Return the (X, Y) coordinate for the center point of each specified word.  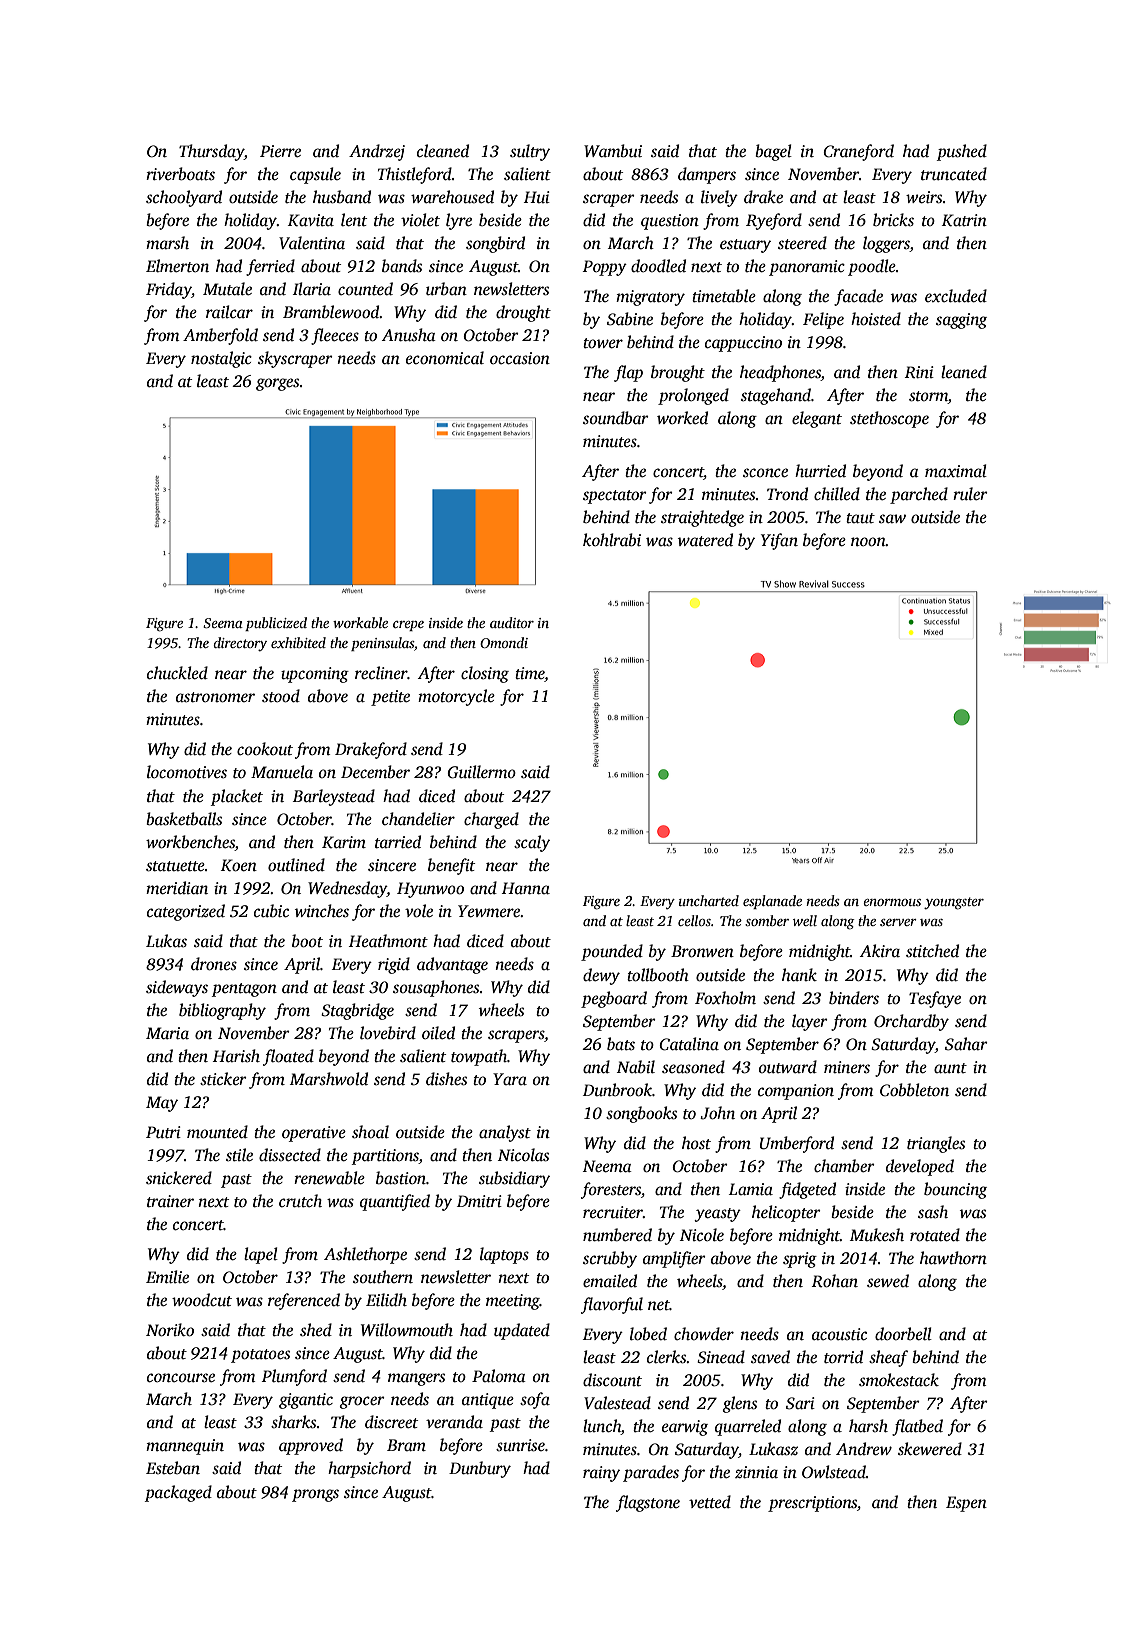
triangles (936, 1144)
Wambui (613, 151)
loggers (886, 244)
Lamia (751, 1189)
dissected (290, 1155)
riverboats (180, 174)
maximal (956, 470)
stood (281, 696)
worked (682, 417)
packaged (178, 1493)
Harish (236, 1056)
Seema (223, 623)
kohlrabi (612, 540)
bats (621, 1044)
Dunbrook (617, 1090)
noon (868, 542)
